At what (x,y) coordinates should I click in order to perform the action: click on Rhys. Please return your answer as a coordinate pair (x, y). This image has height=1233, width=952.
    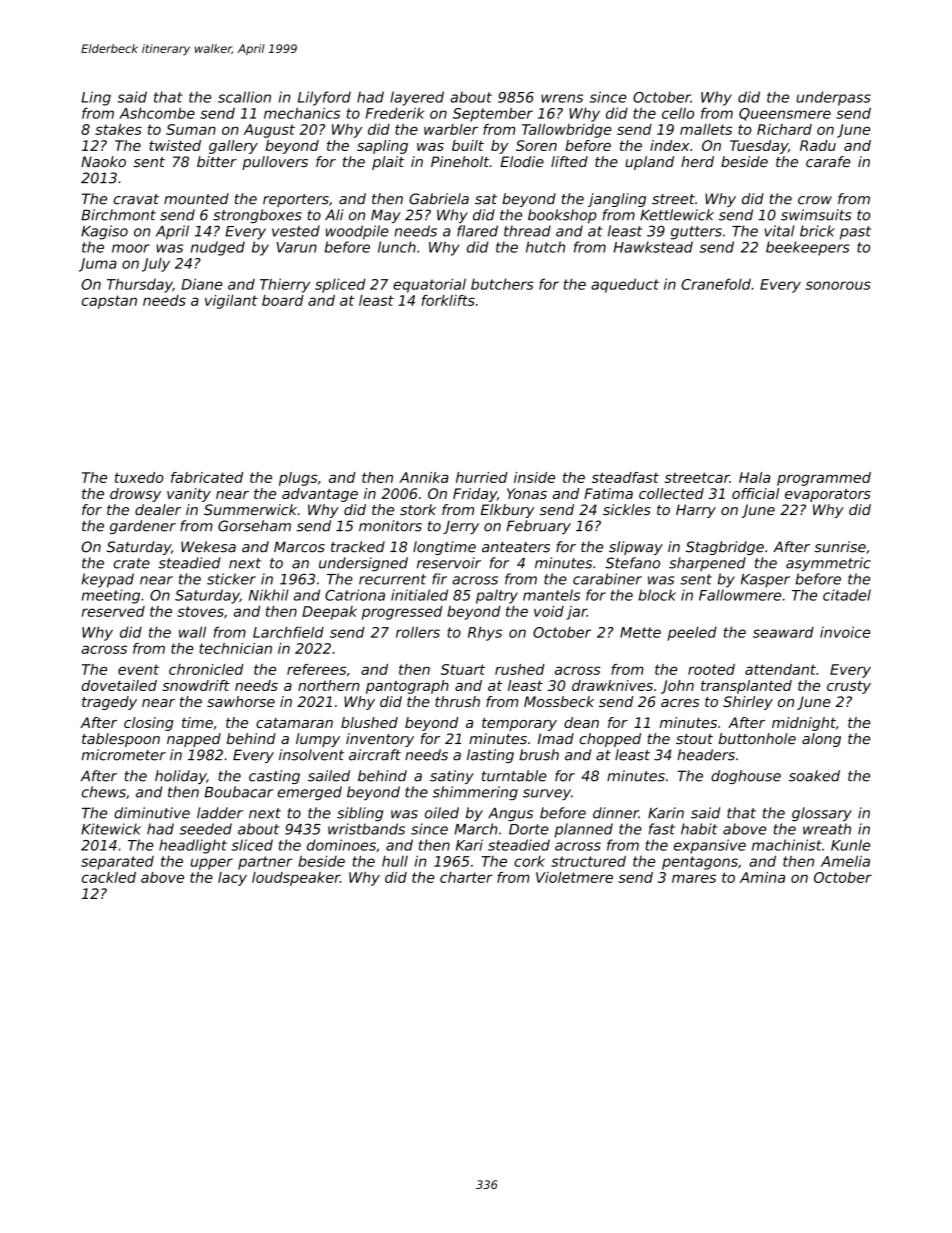
    Looking at the image, I should click on (485, 633).
